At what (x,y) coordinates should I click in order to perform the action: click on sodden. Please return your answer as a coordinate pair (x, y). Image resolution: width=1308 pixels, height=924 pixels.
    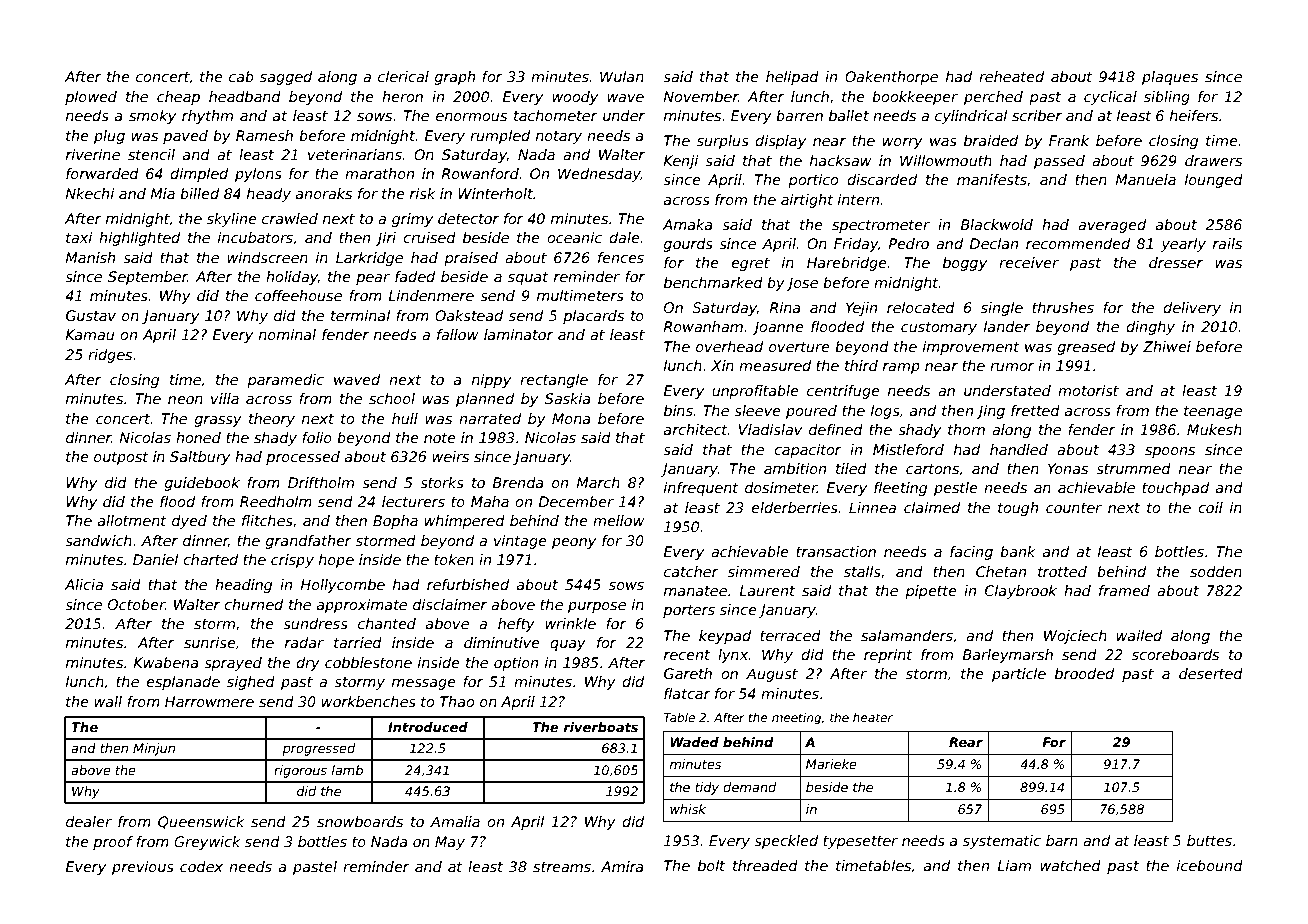
    Looking at the image, I should click on (1216, 571).
